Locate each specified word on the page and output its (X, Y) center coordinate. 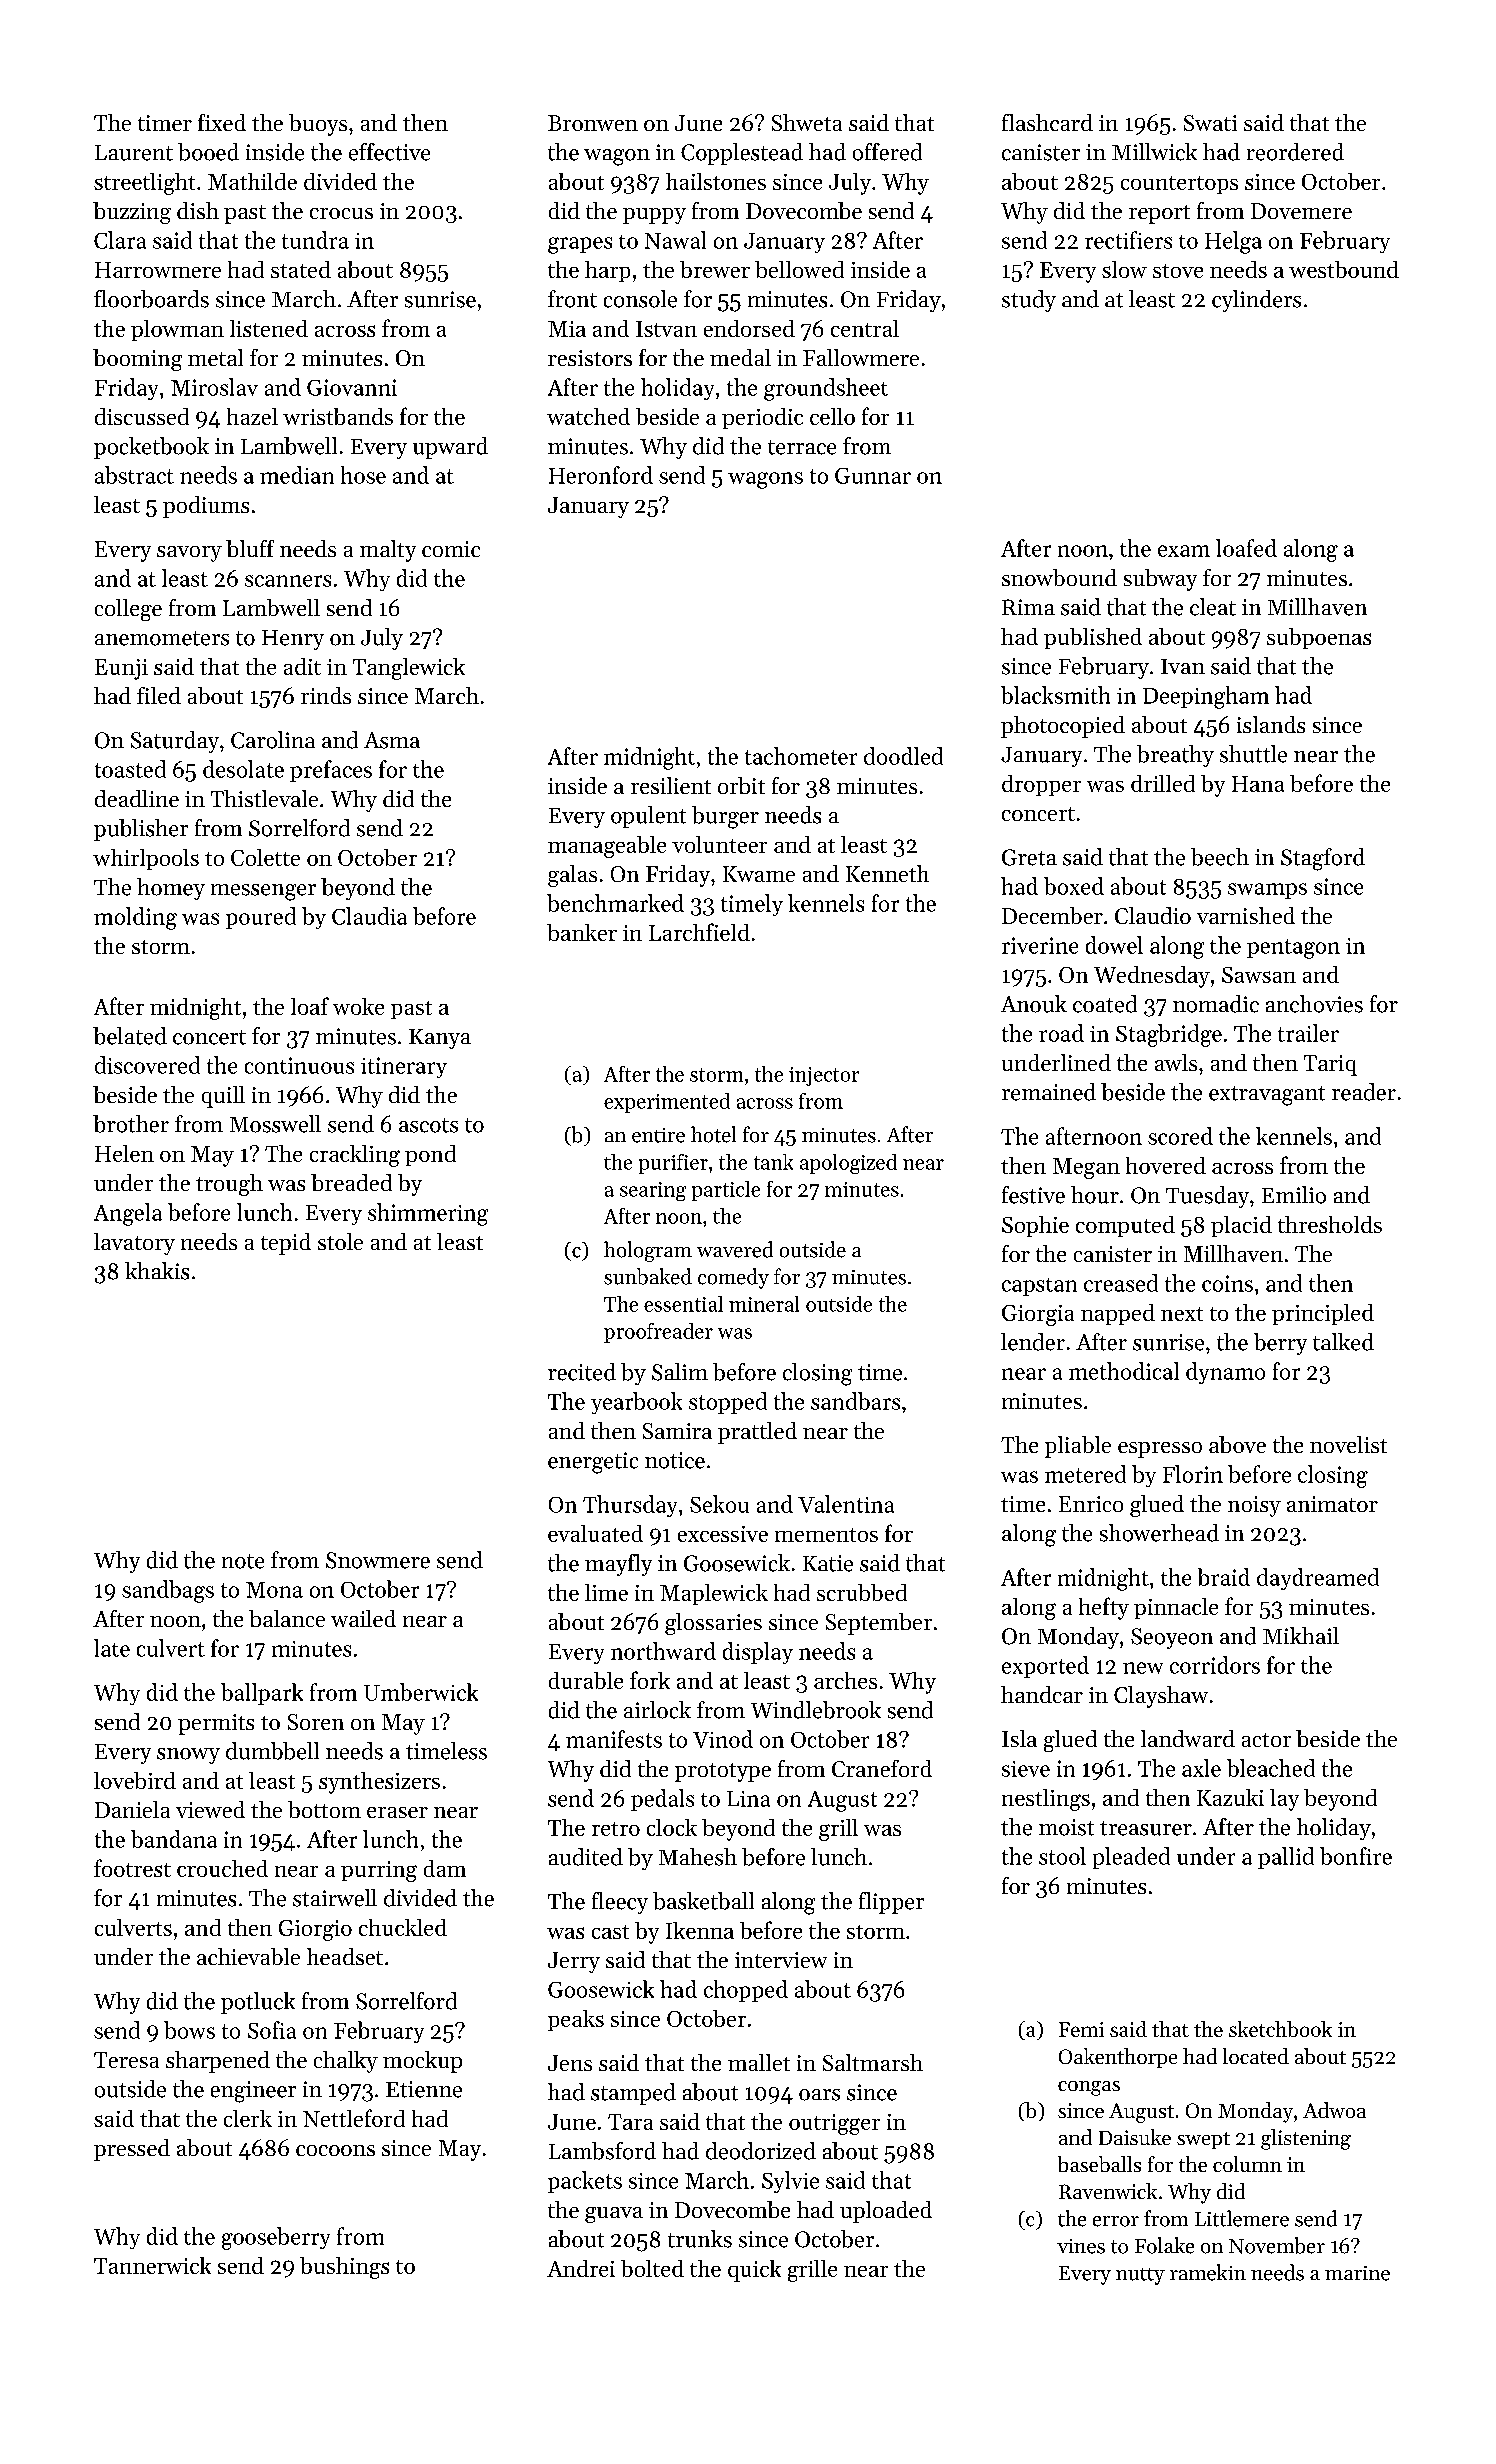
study (1029, 301)
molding (135, 918)
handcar (1042, 1694)
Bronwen (593, 123)
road (1061, 1033)
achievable (248, 1956)
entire (658, 1135)
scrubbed (862, 1592)
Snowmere (378, 1560)
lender (1033, 1342)
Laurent (134, 153)
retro (616, 1829)
